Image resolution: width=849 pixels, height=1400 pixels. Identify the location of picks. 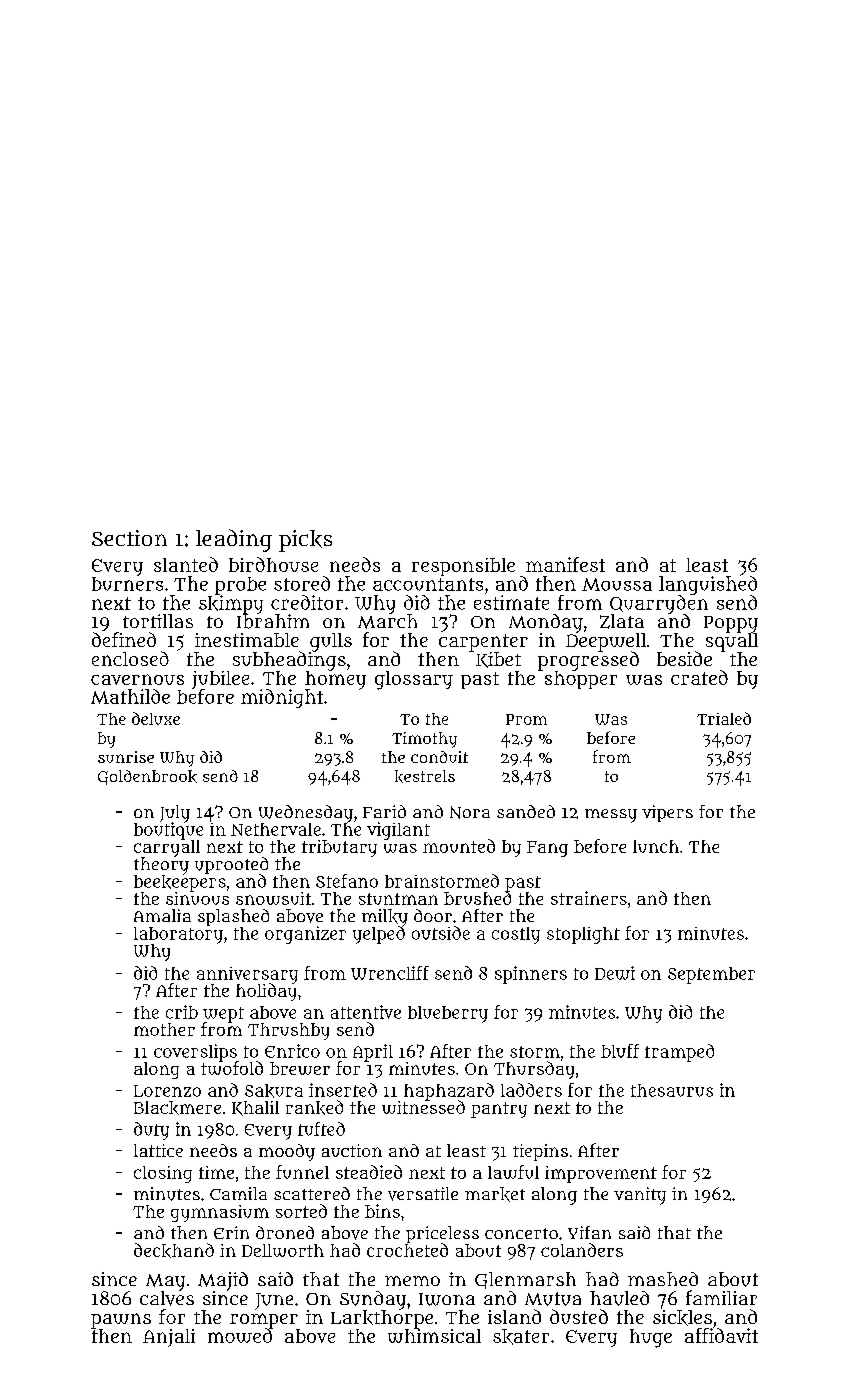
(305, 541).
